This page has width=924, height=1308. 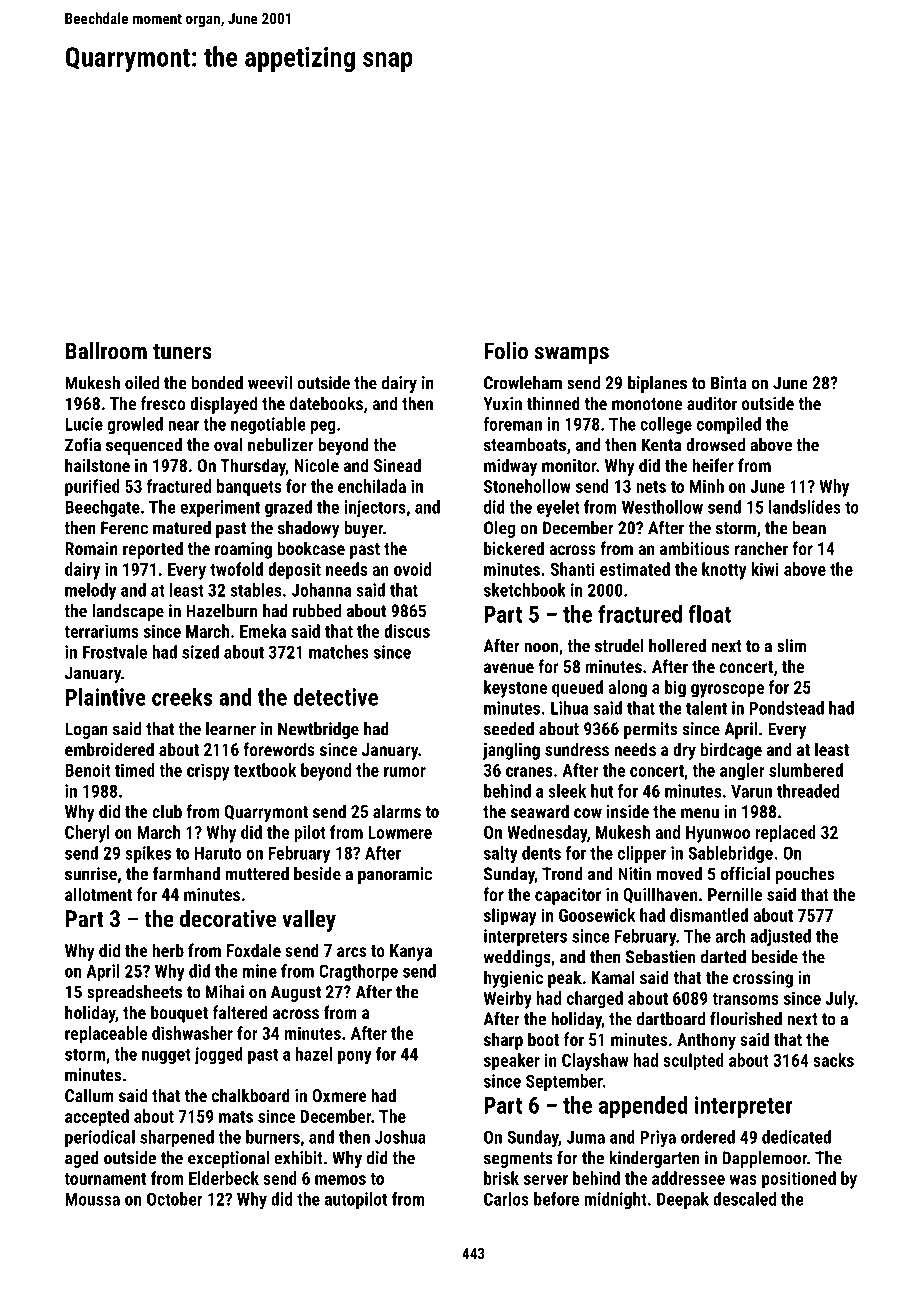 I want to click on permits, so click(x=650, y=730).
